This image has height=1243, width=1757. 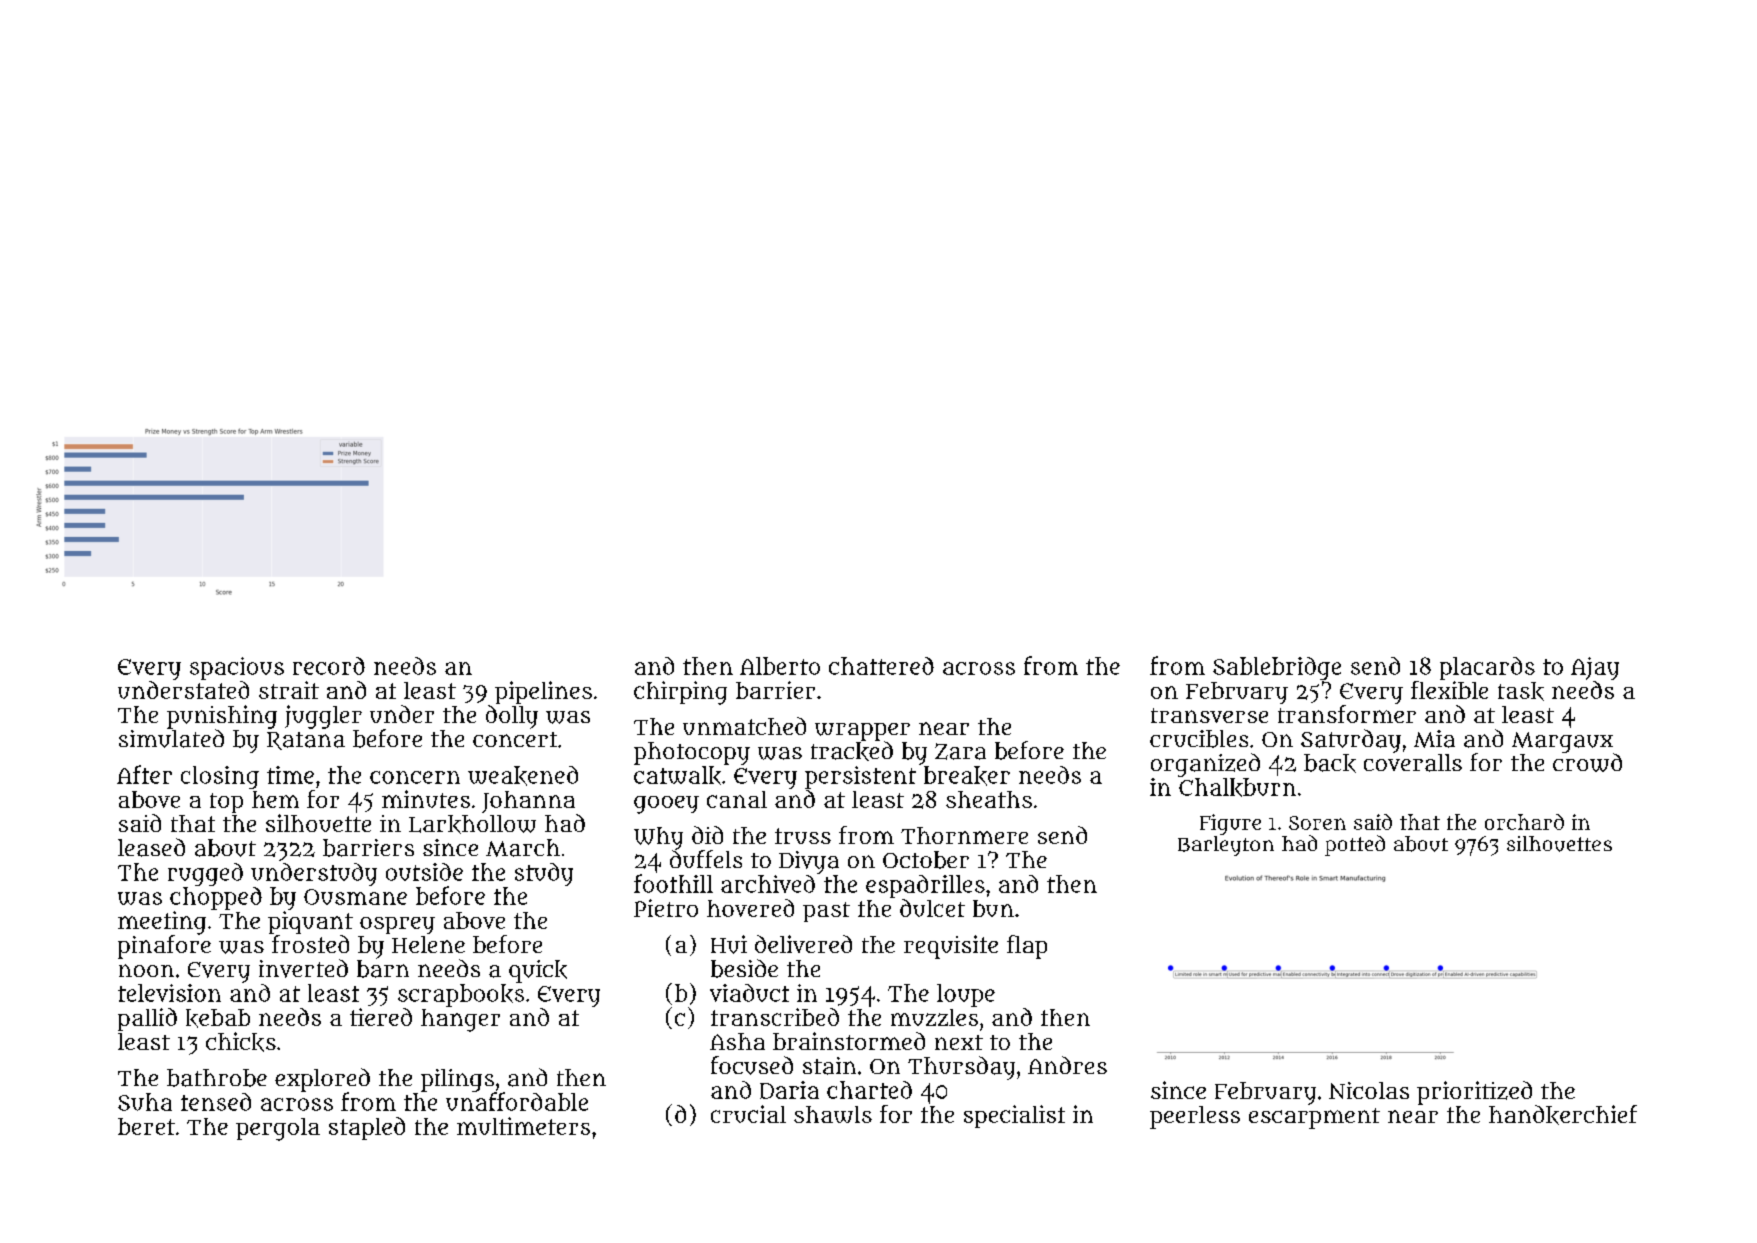 What do you see at coordinates (1226, 846) in the image?
I see `Barleyton` at bounding box center [1226, 846].
